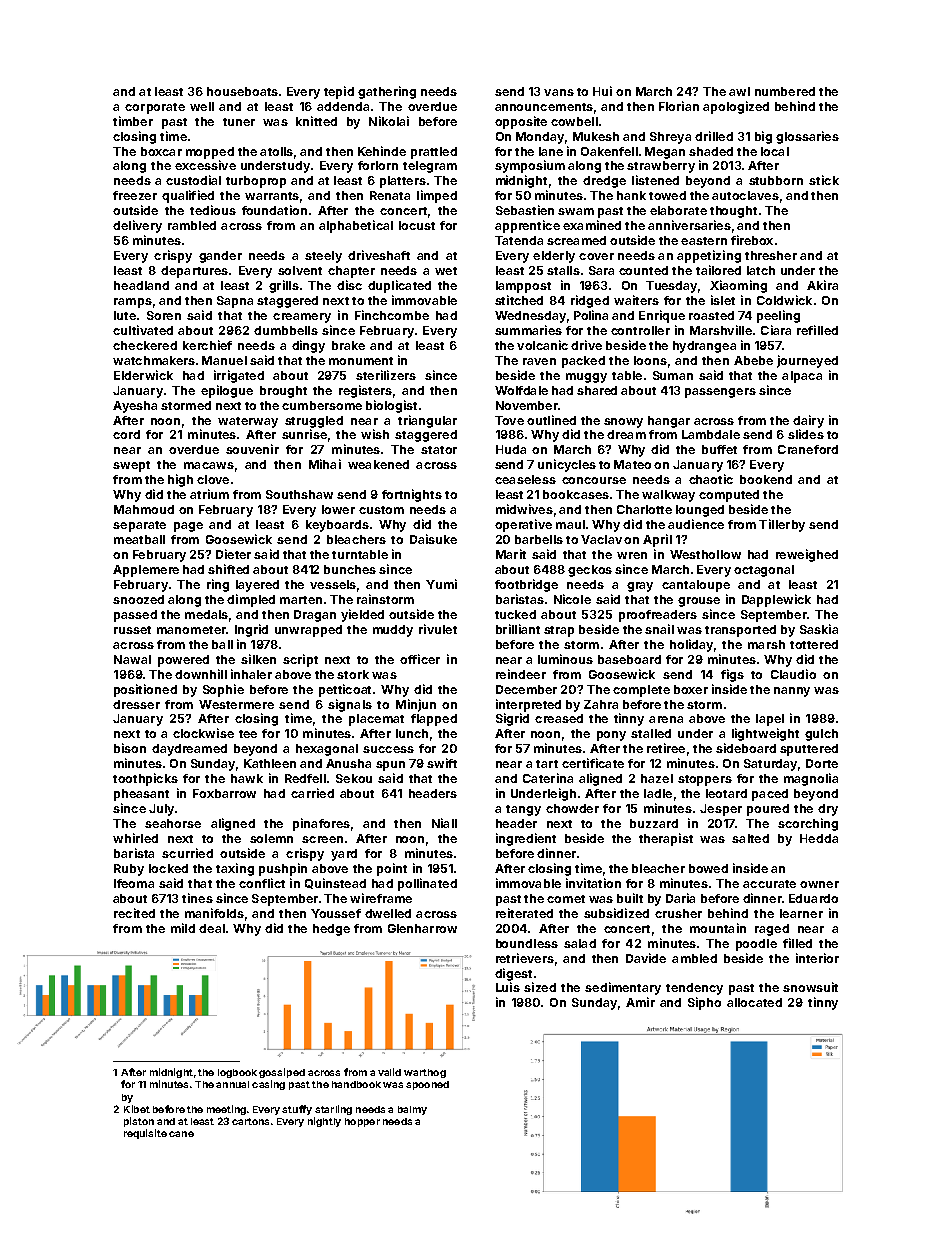 Image resolution: width=952 pixels, height=1233 pixels. Describe the element at coordinates (766, 479) in the screenshot. I see `bookend` at that location.
